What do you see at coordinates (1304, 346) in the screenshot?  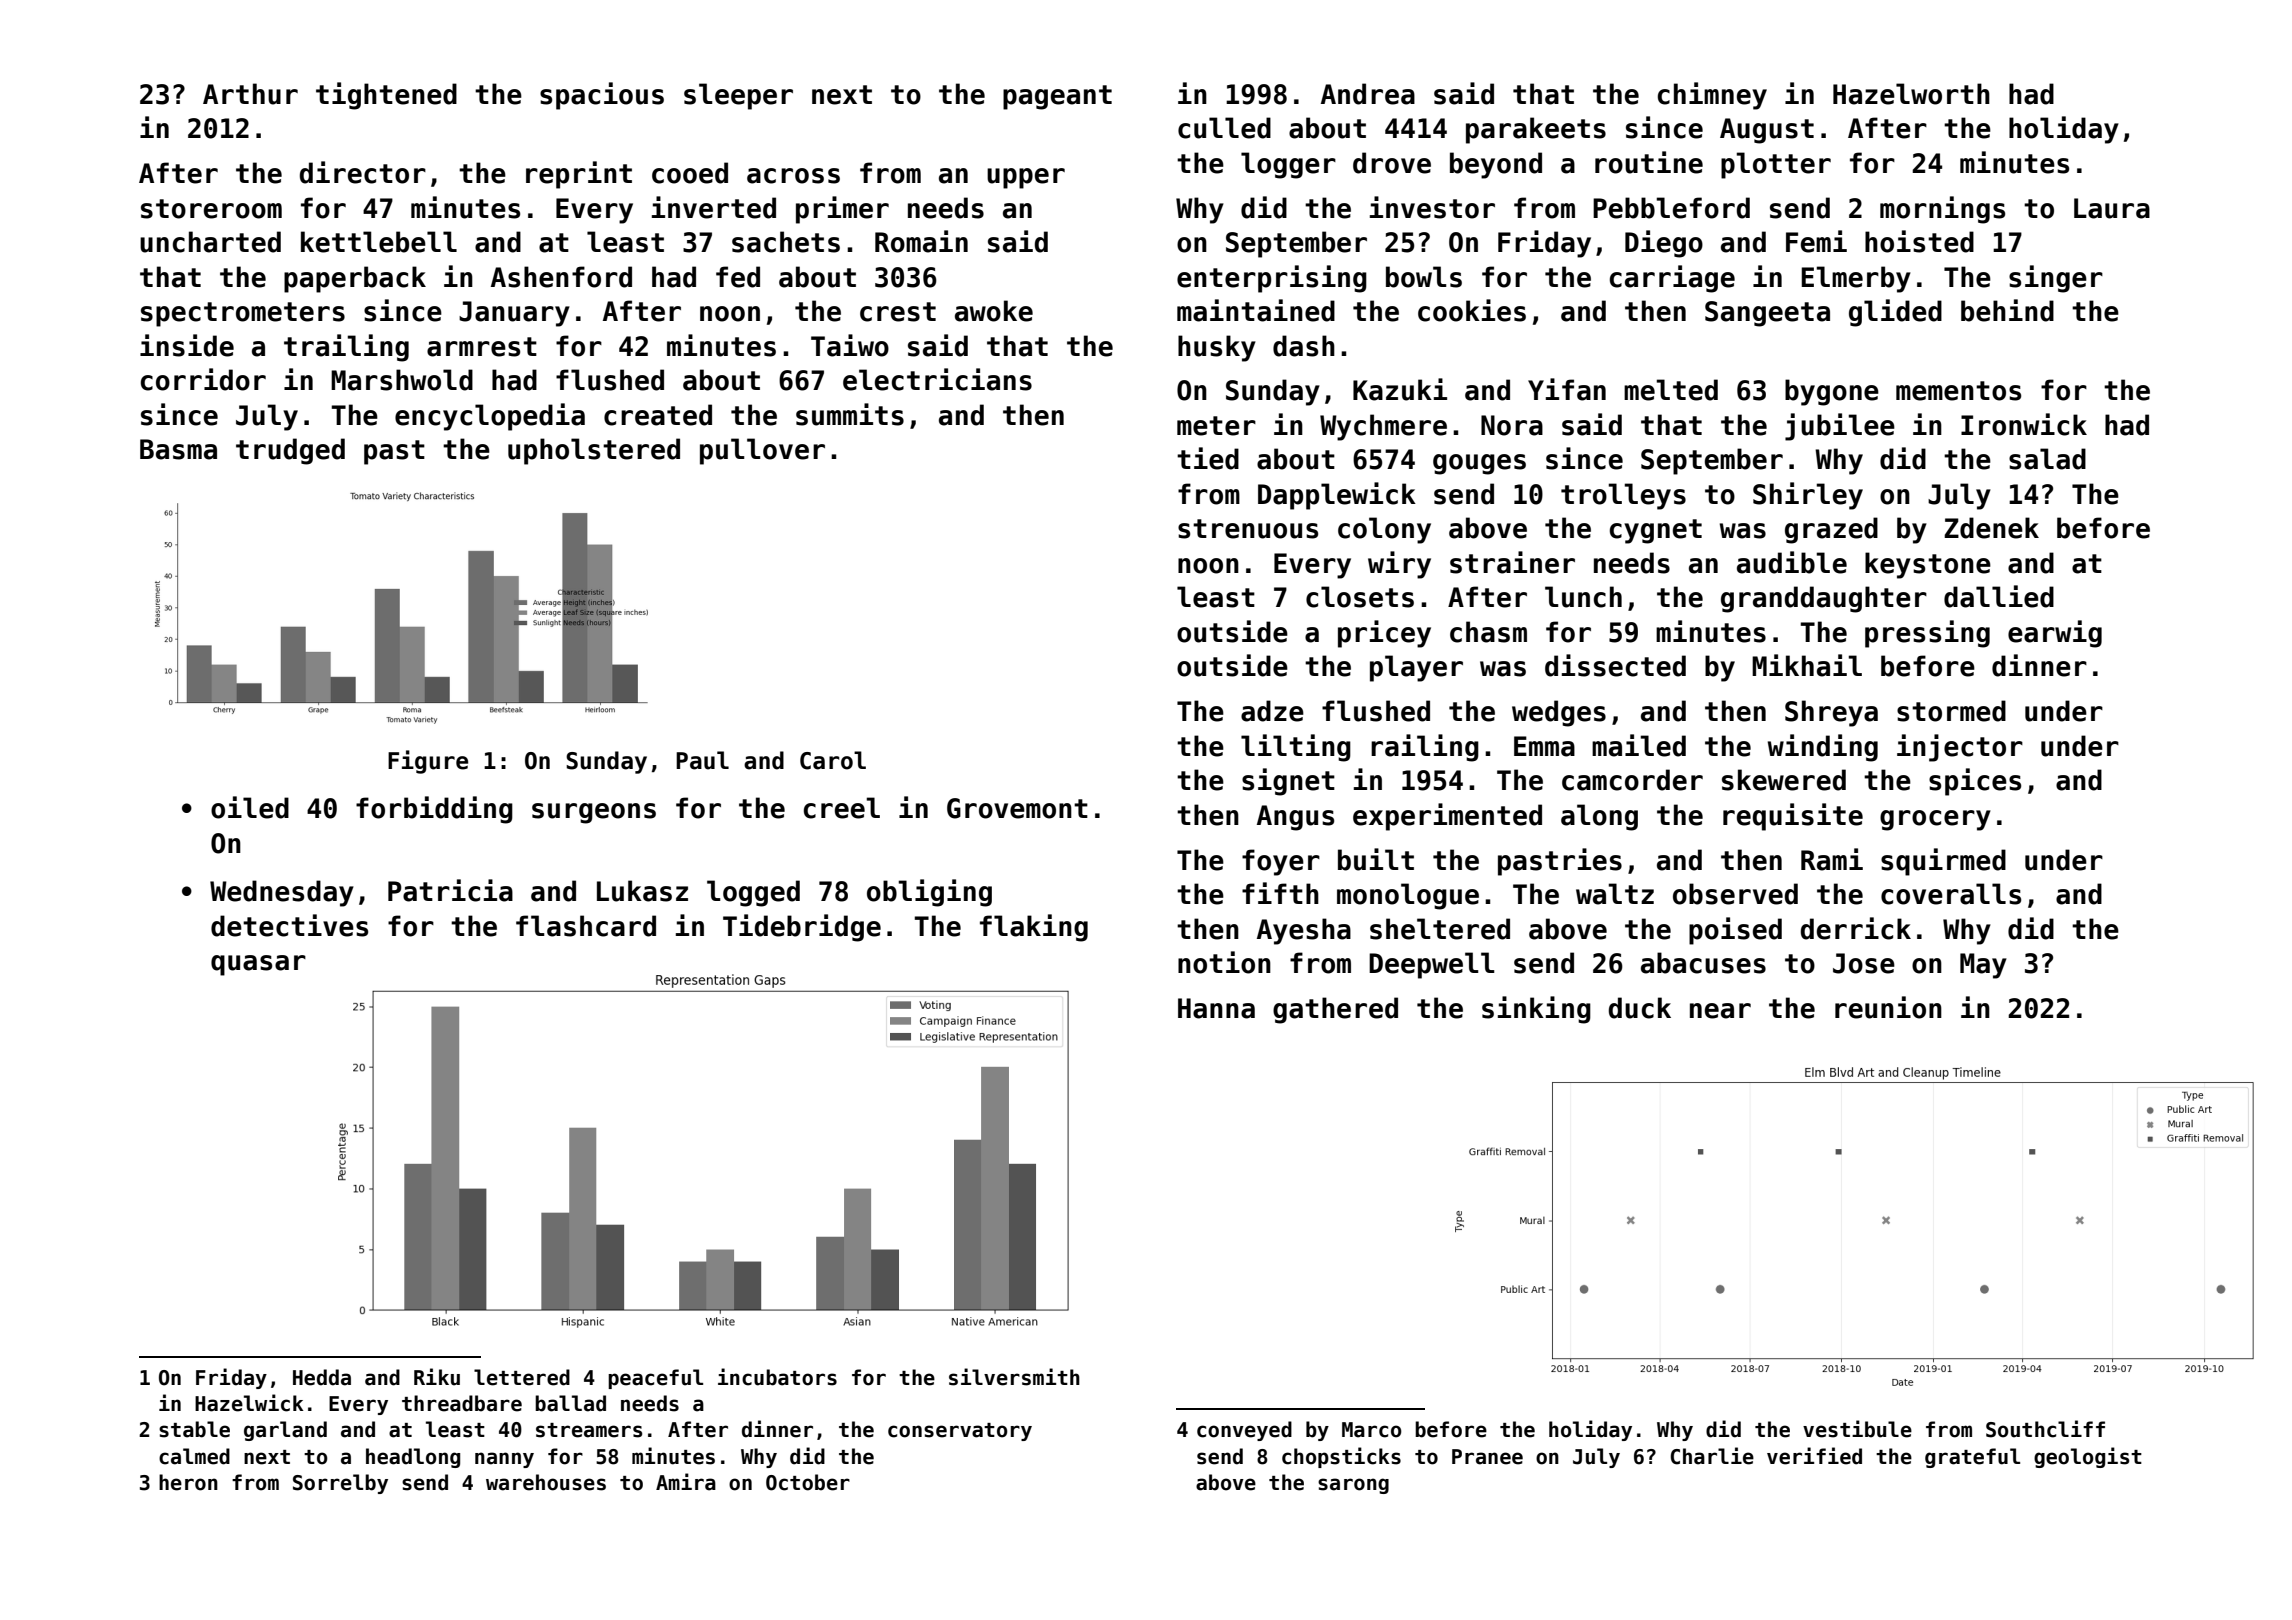 I see `dash` at bounding box center [1304, 346].
